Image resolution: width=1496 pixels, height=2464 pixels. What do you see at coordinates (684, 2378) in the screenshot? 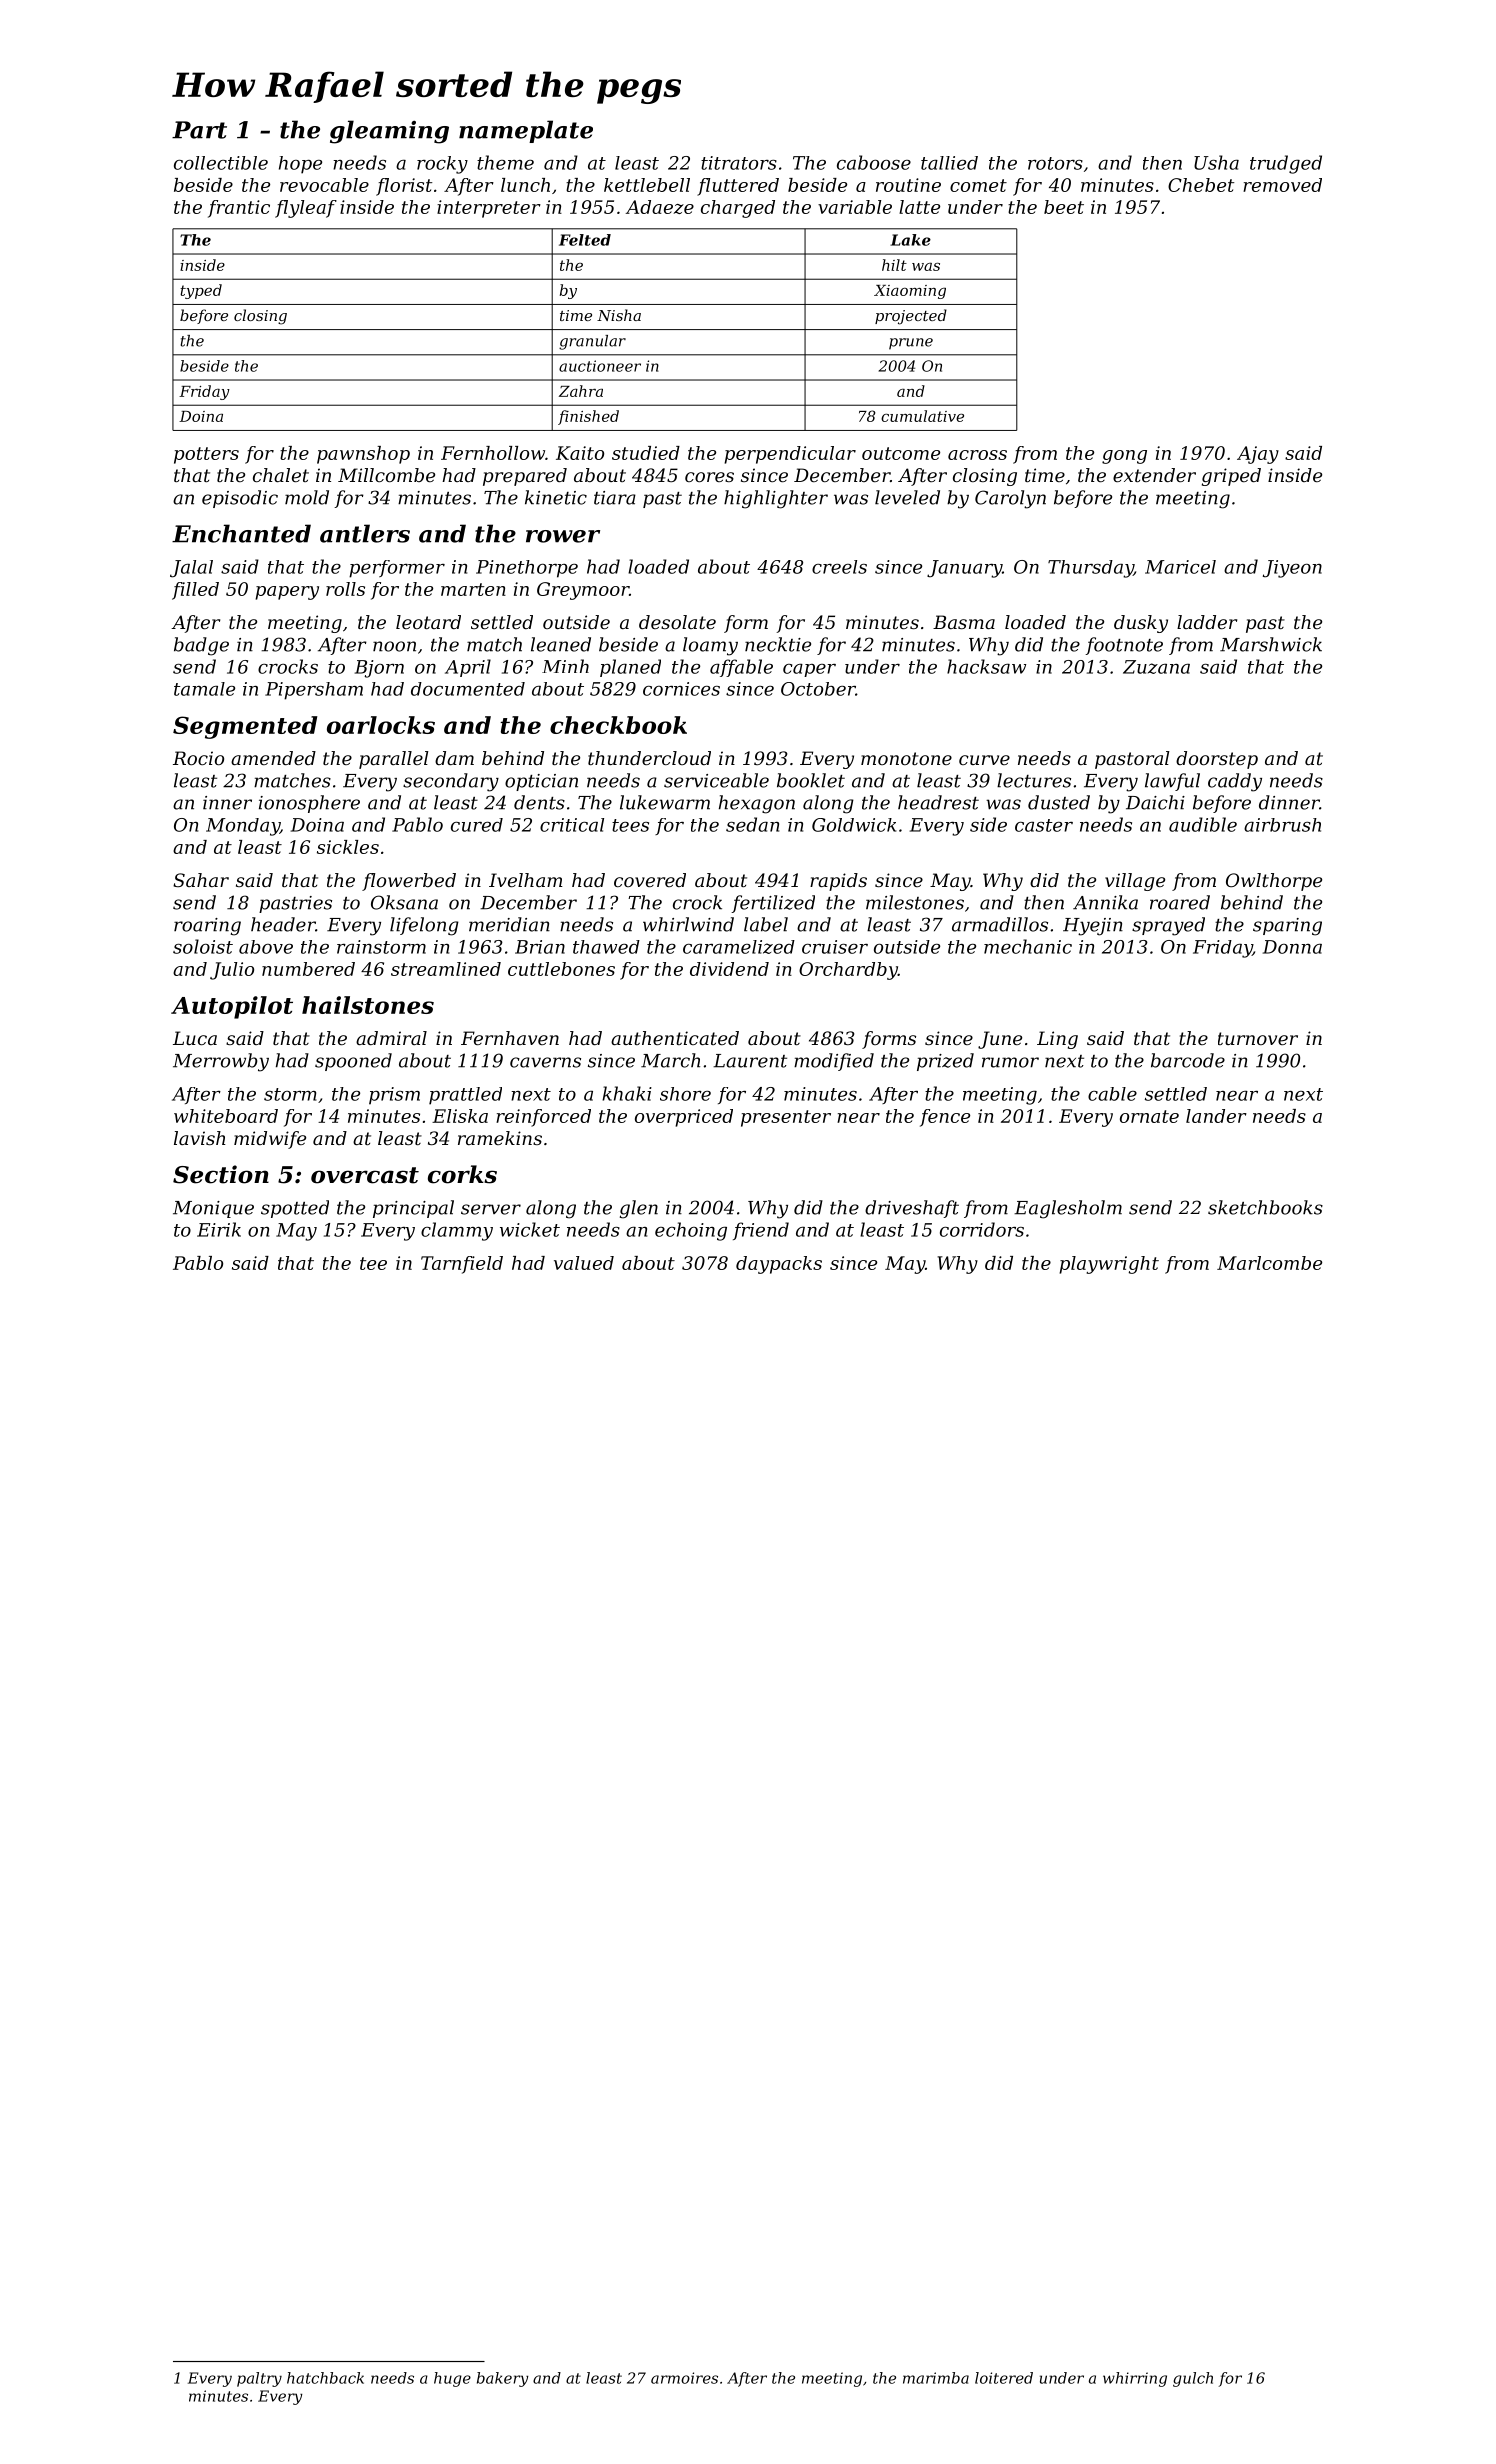
I see `armoires` at bounding box center [684, 2378].
